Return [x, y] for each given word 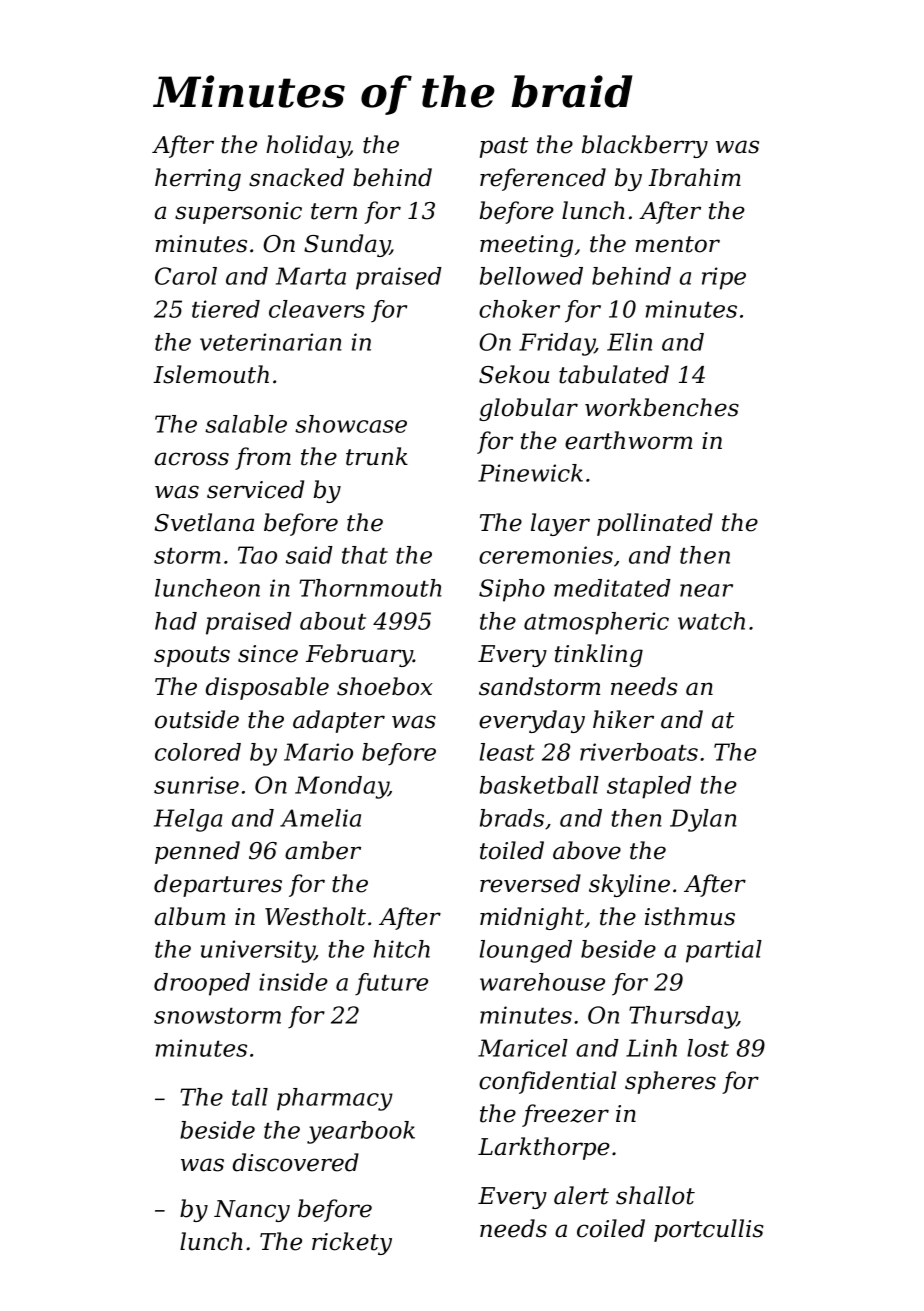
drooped [202, 984]
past [504, 147]
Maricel [523, 1048]
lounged [526, 951]
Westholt [315, 916]
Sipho [512, 590]
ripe [724, 278]
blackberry [645, 146]
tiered [226, 309]
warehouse [542, 982]
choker [519, 309]
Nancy [252, 1211]
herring [198, 179]
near [706, 590]
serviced [255, 489]
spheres [670, 1082]
